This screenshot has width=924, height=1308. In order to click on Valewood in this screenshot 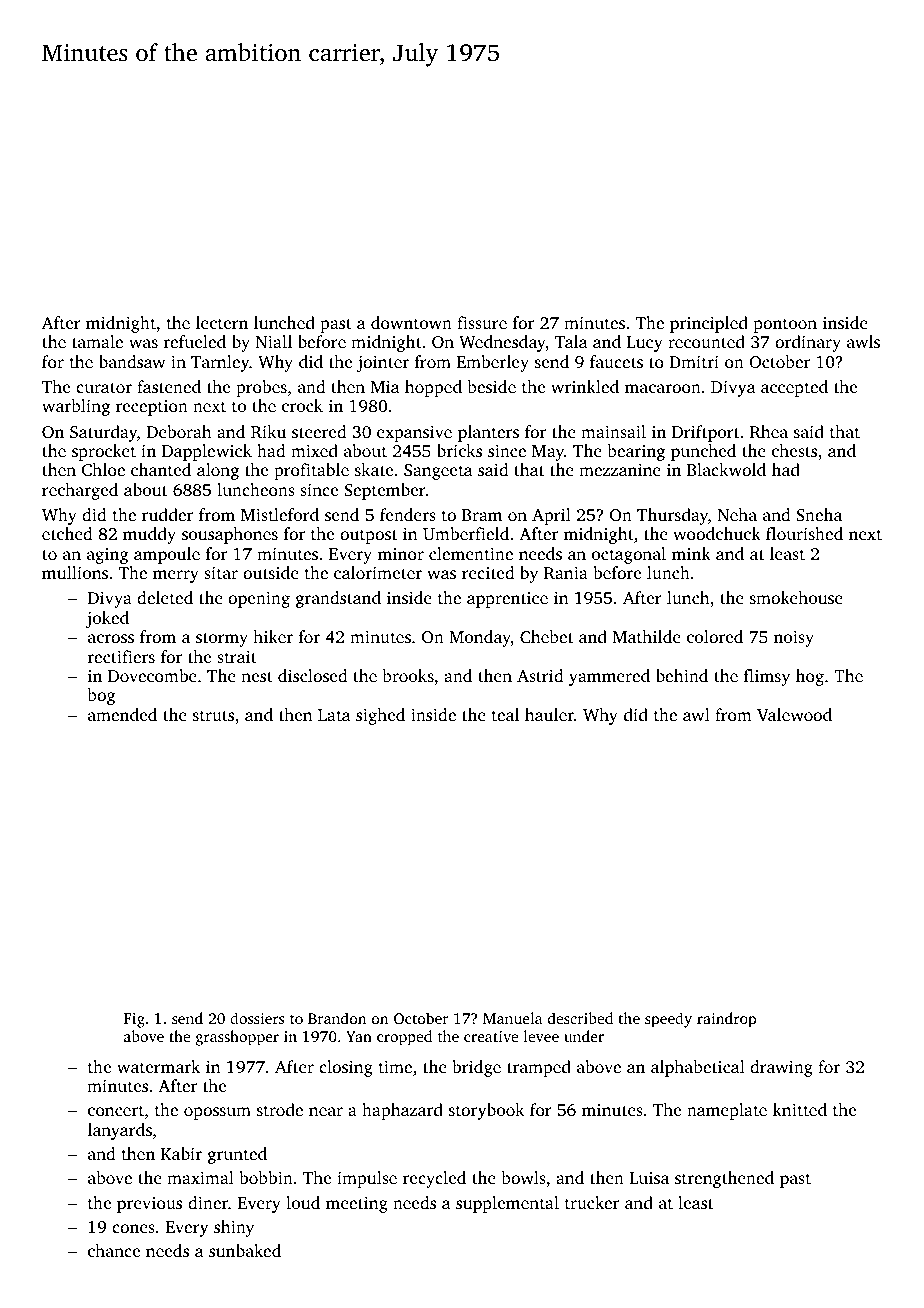, I will do `click(794, 715)`.
